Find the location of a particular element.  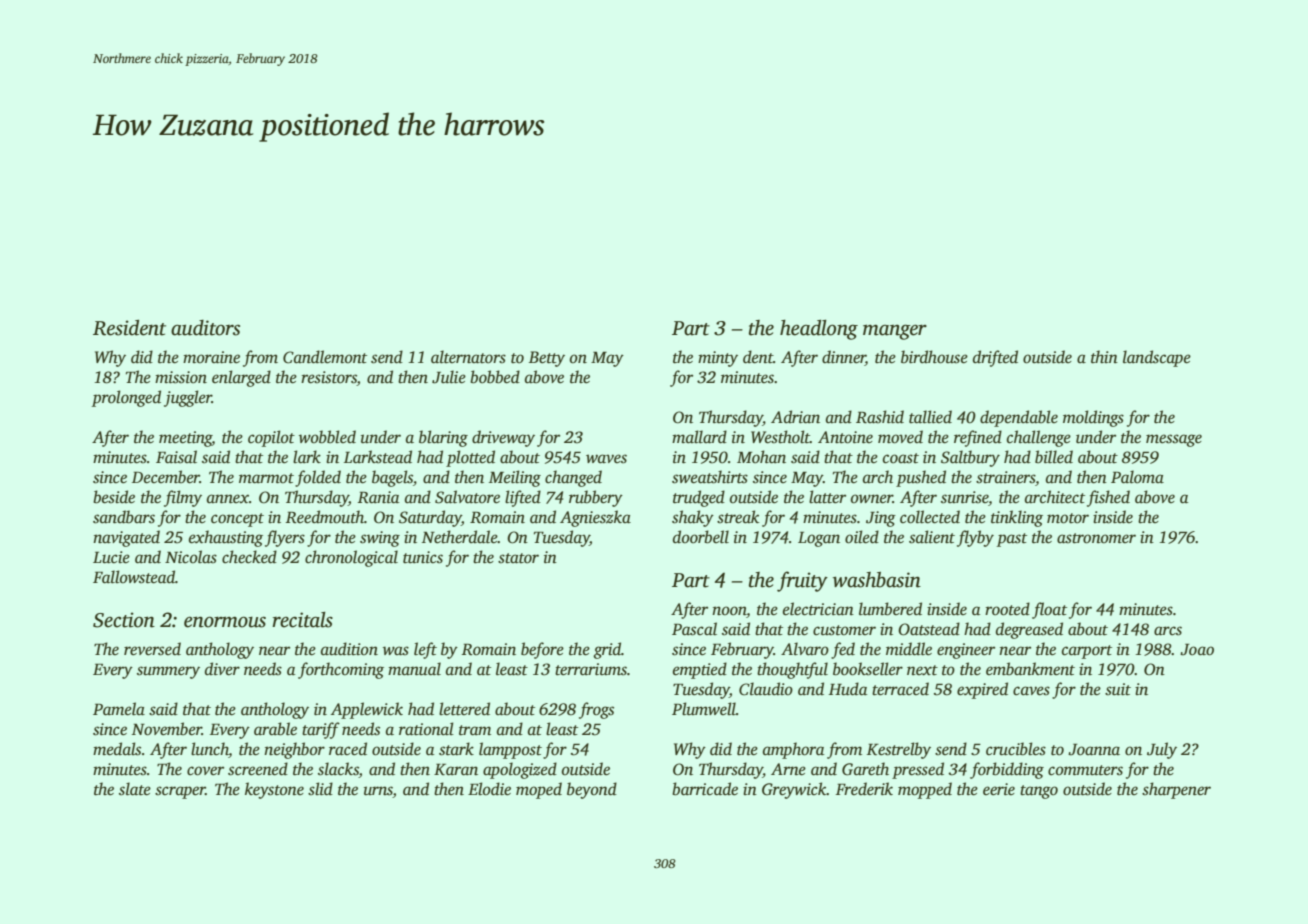

slate is located at coordinates (135, 789).
